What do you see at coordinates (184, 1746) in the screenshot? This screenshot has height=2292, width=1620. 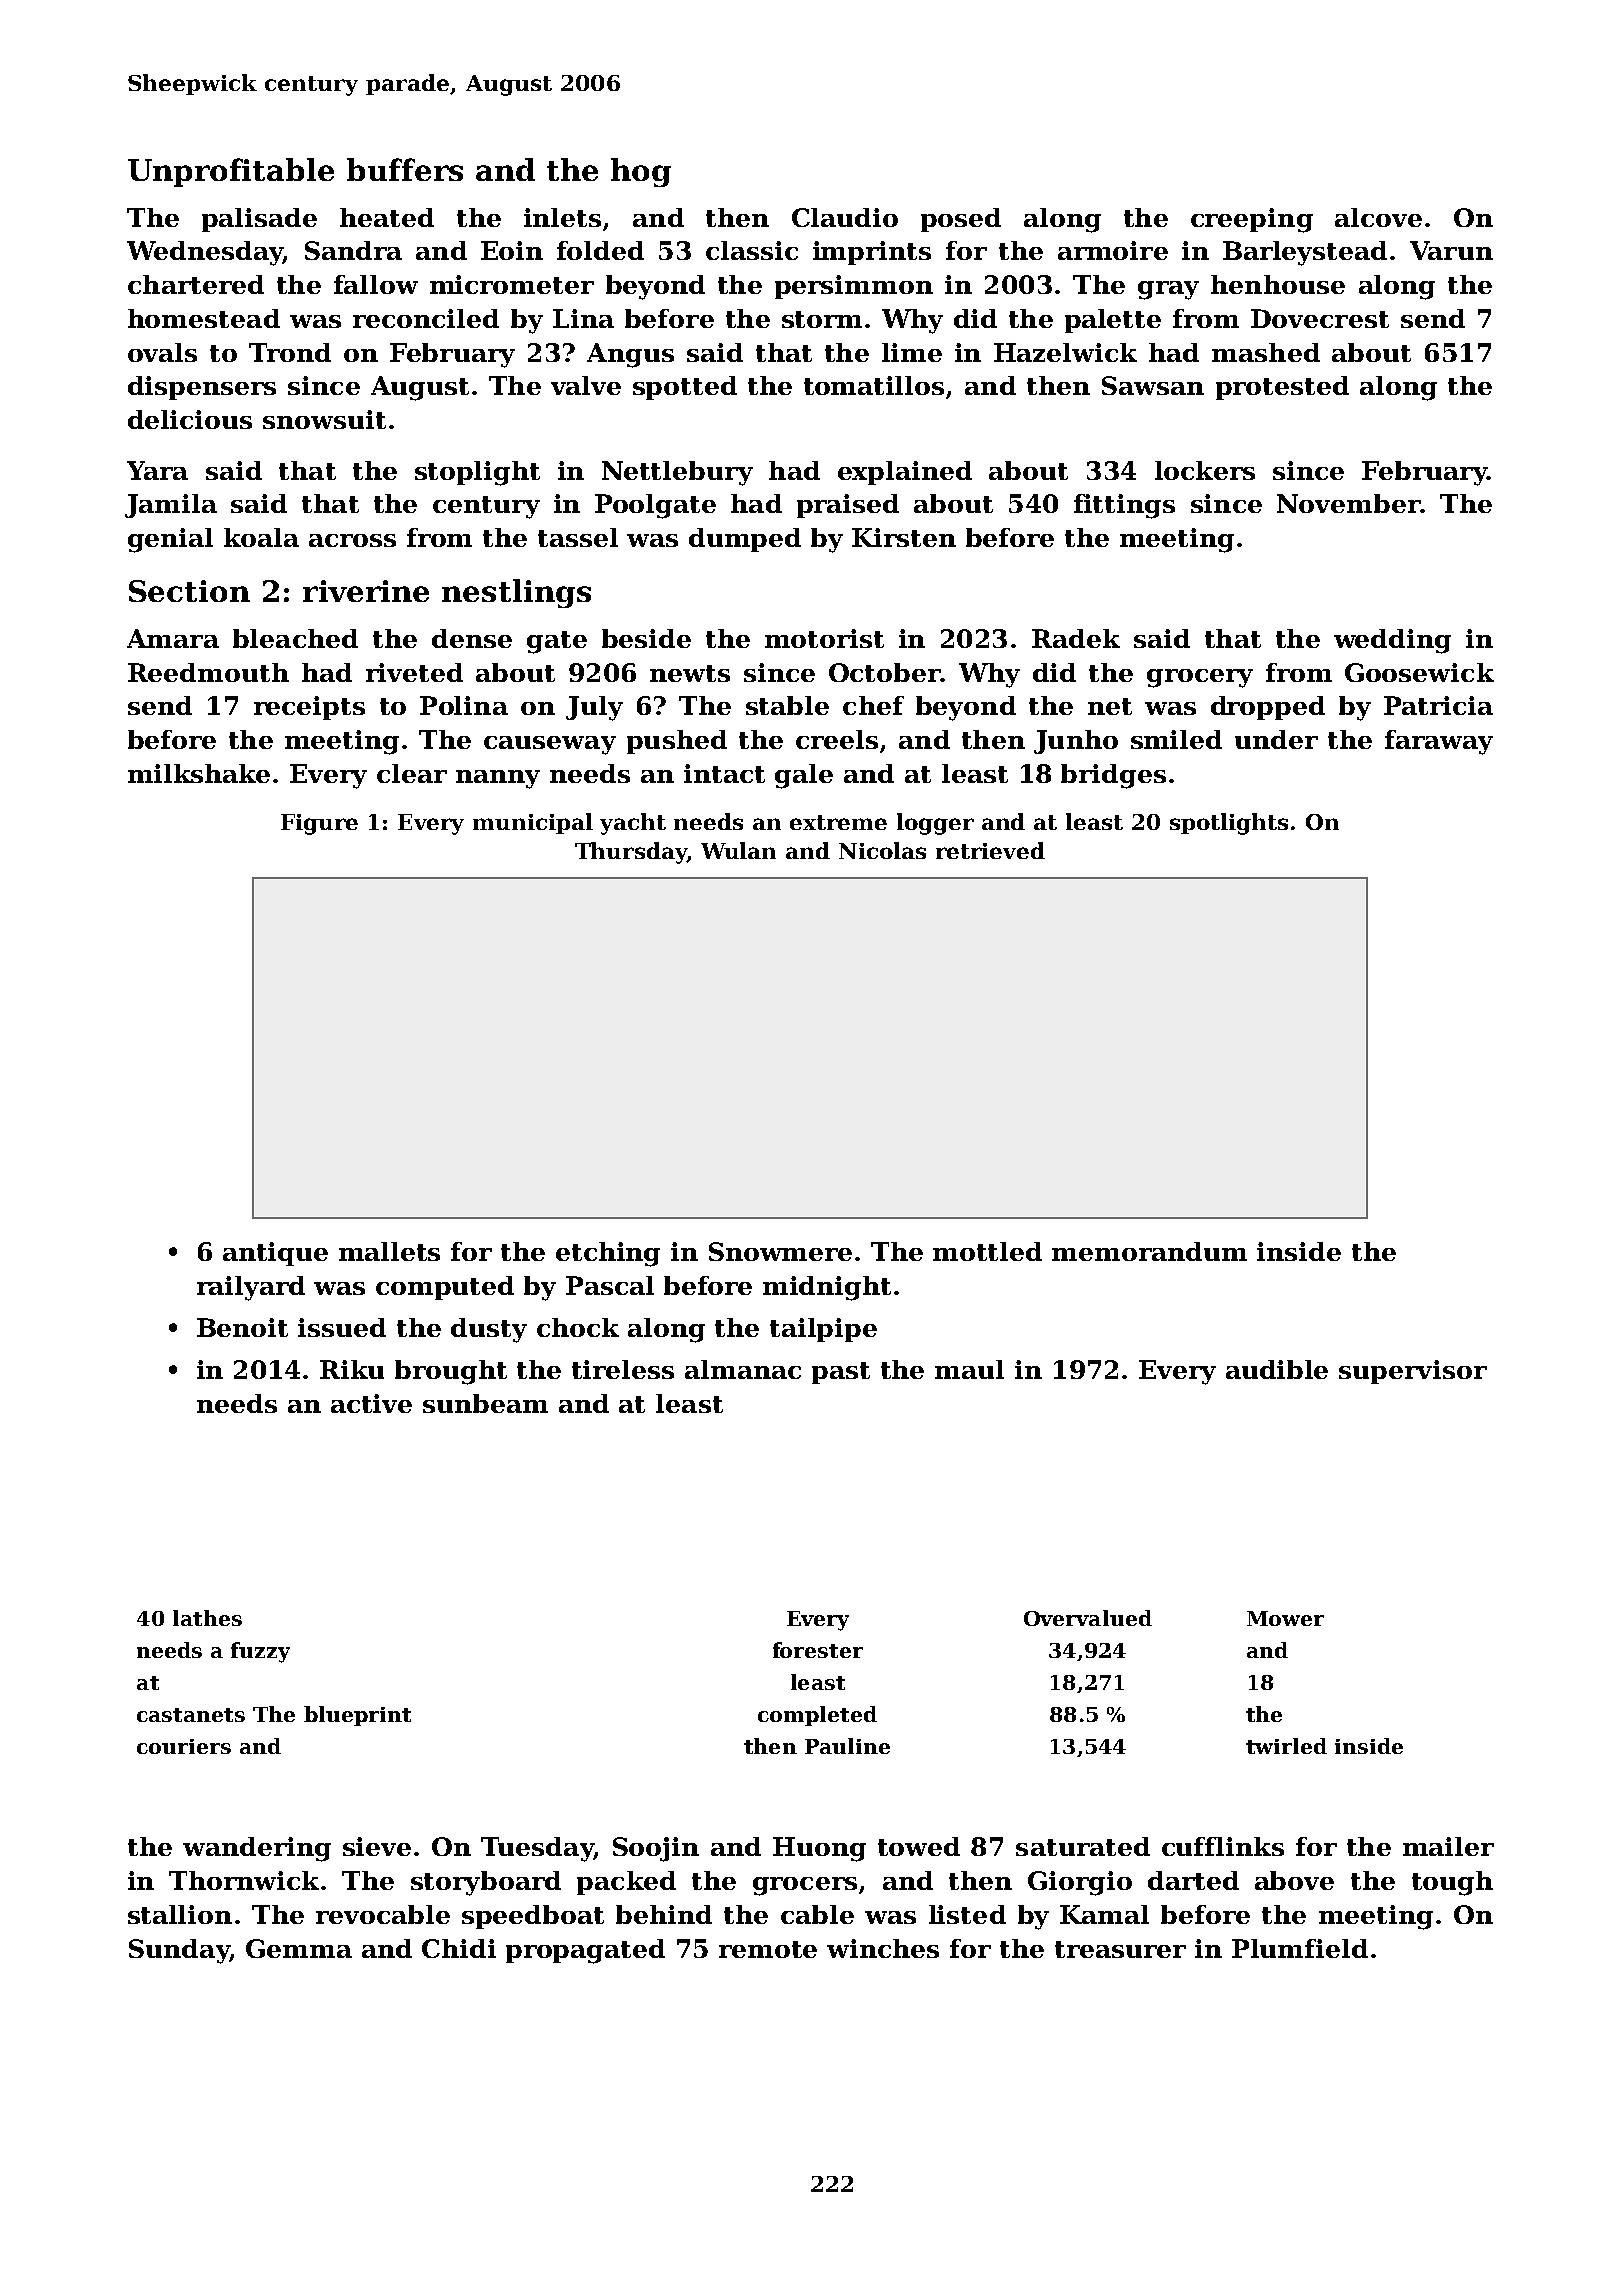 I see `couriers` at bounding box center [184, 1746].
